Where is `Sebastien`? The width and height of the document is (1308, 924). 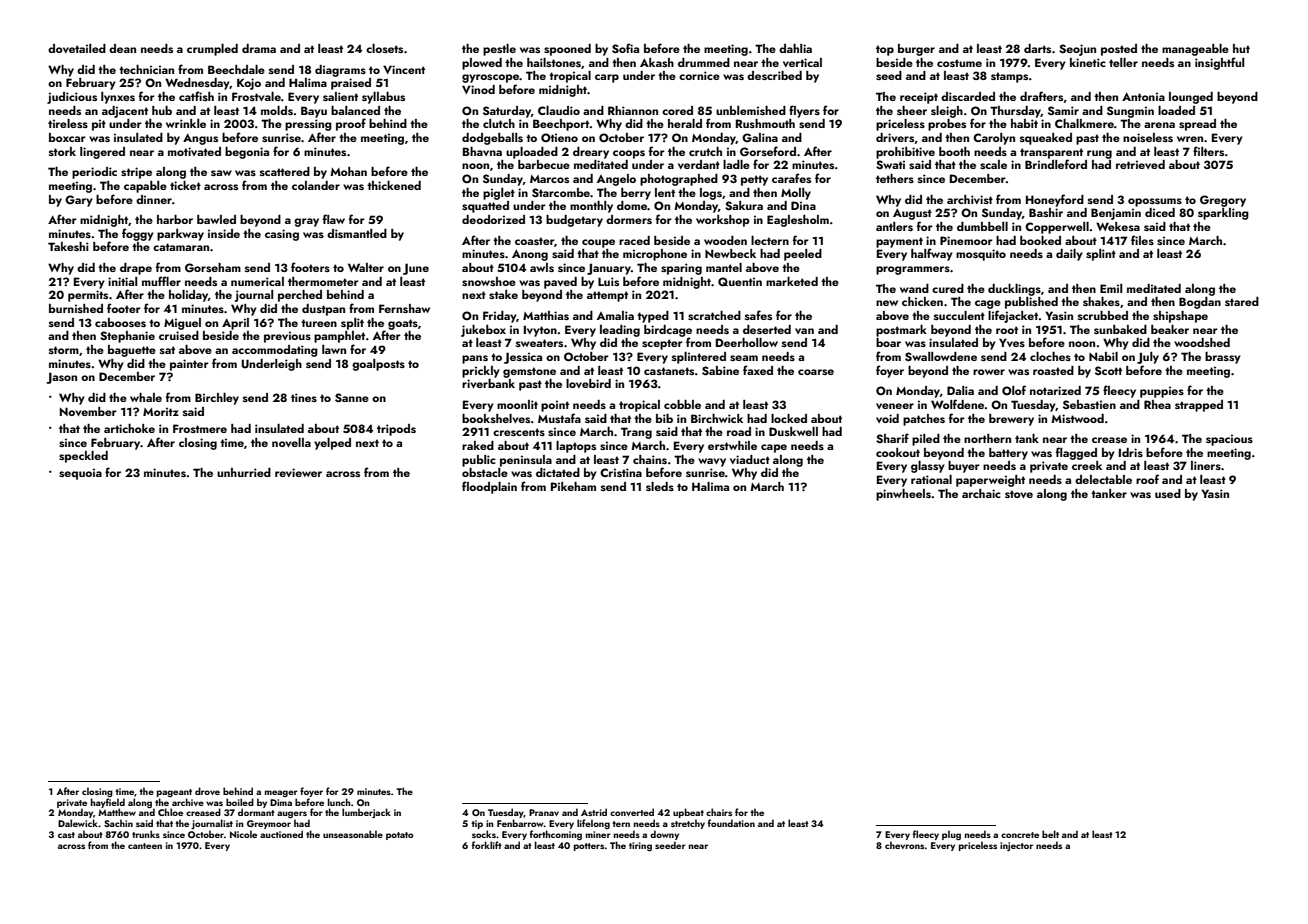
Sebastien is located at coordinates (1089, 404).
